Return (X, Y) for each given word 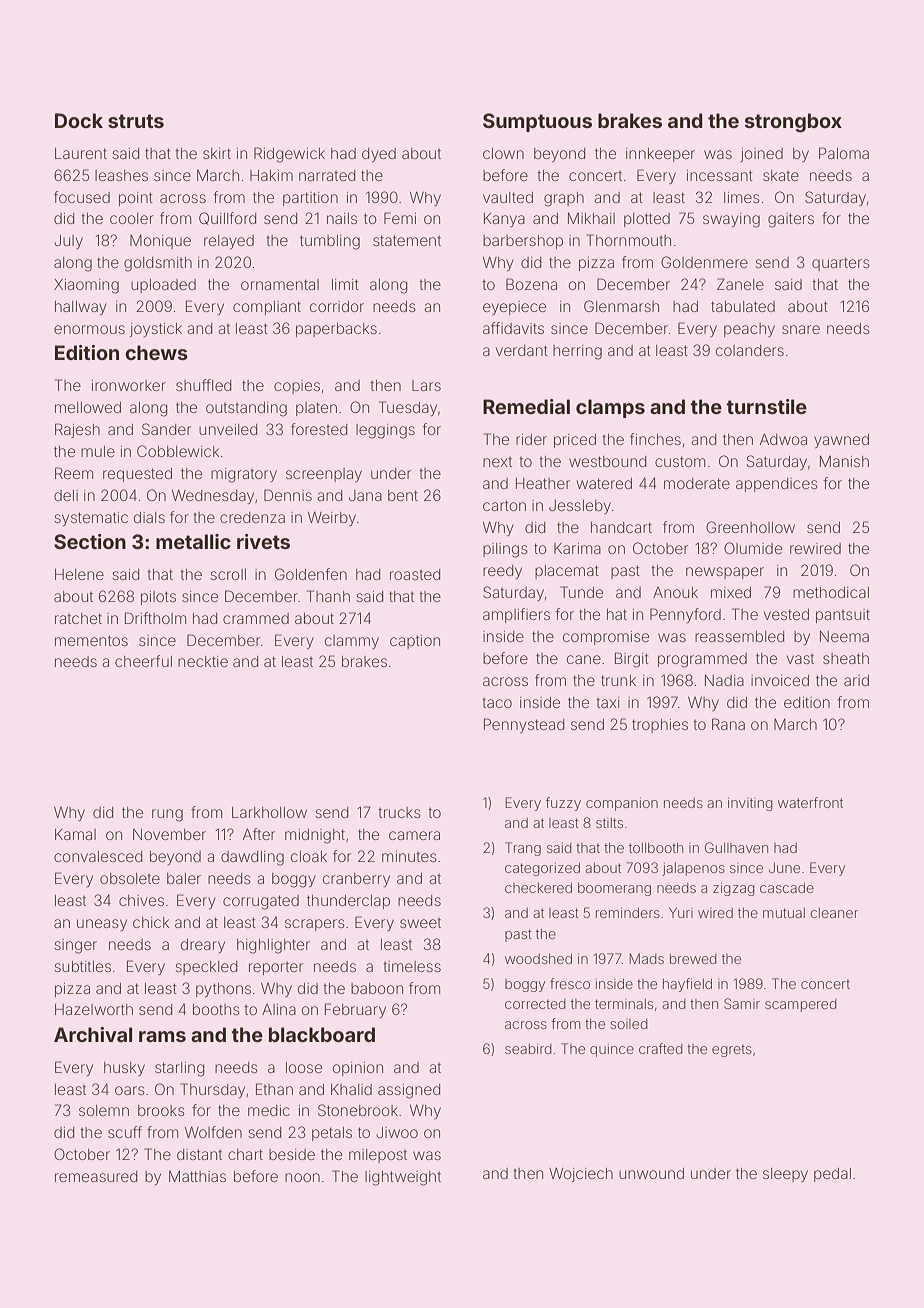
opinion (358, 1069)
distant (199, 1154)
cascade (787, 888)
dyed (379, 155)
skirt (217, 153)
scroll (228, 574)
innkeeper (660, 155)
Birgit (632, 660)
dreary (203, 946)
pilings (505, 550)
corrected (535, 1004)
